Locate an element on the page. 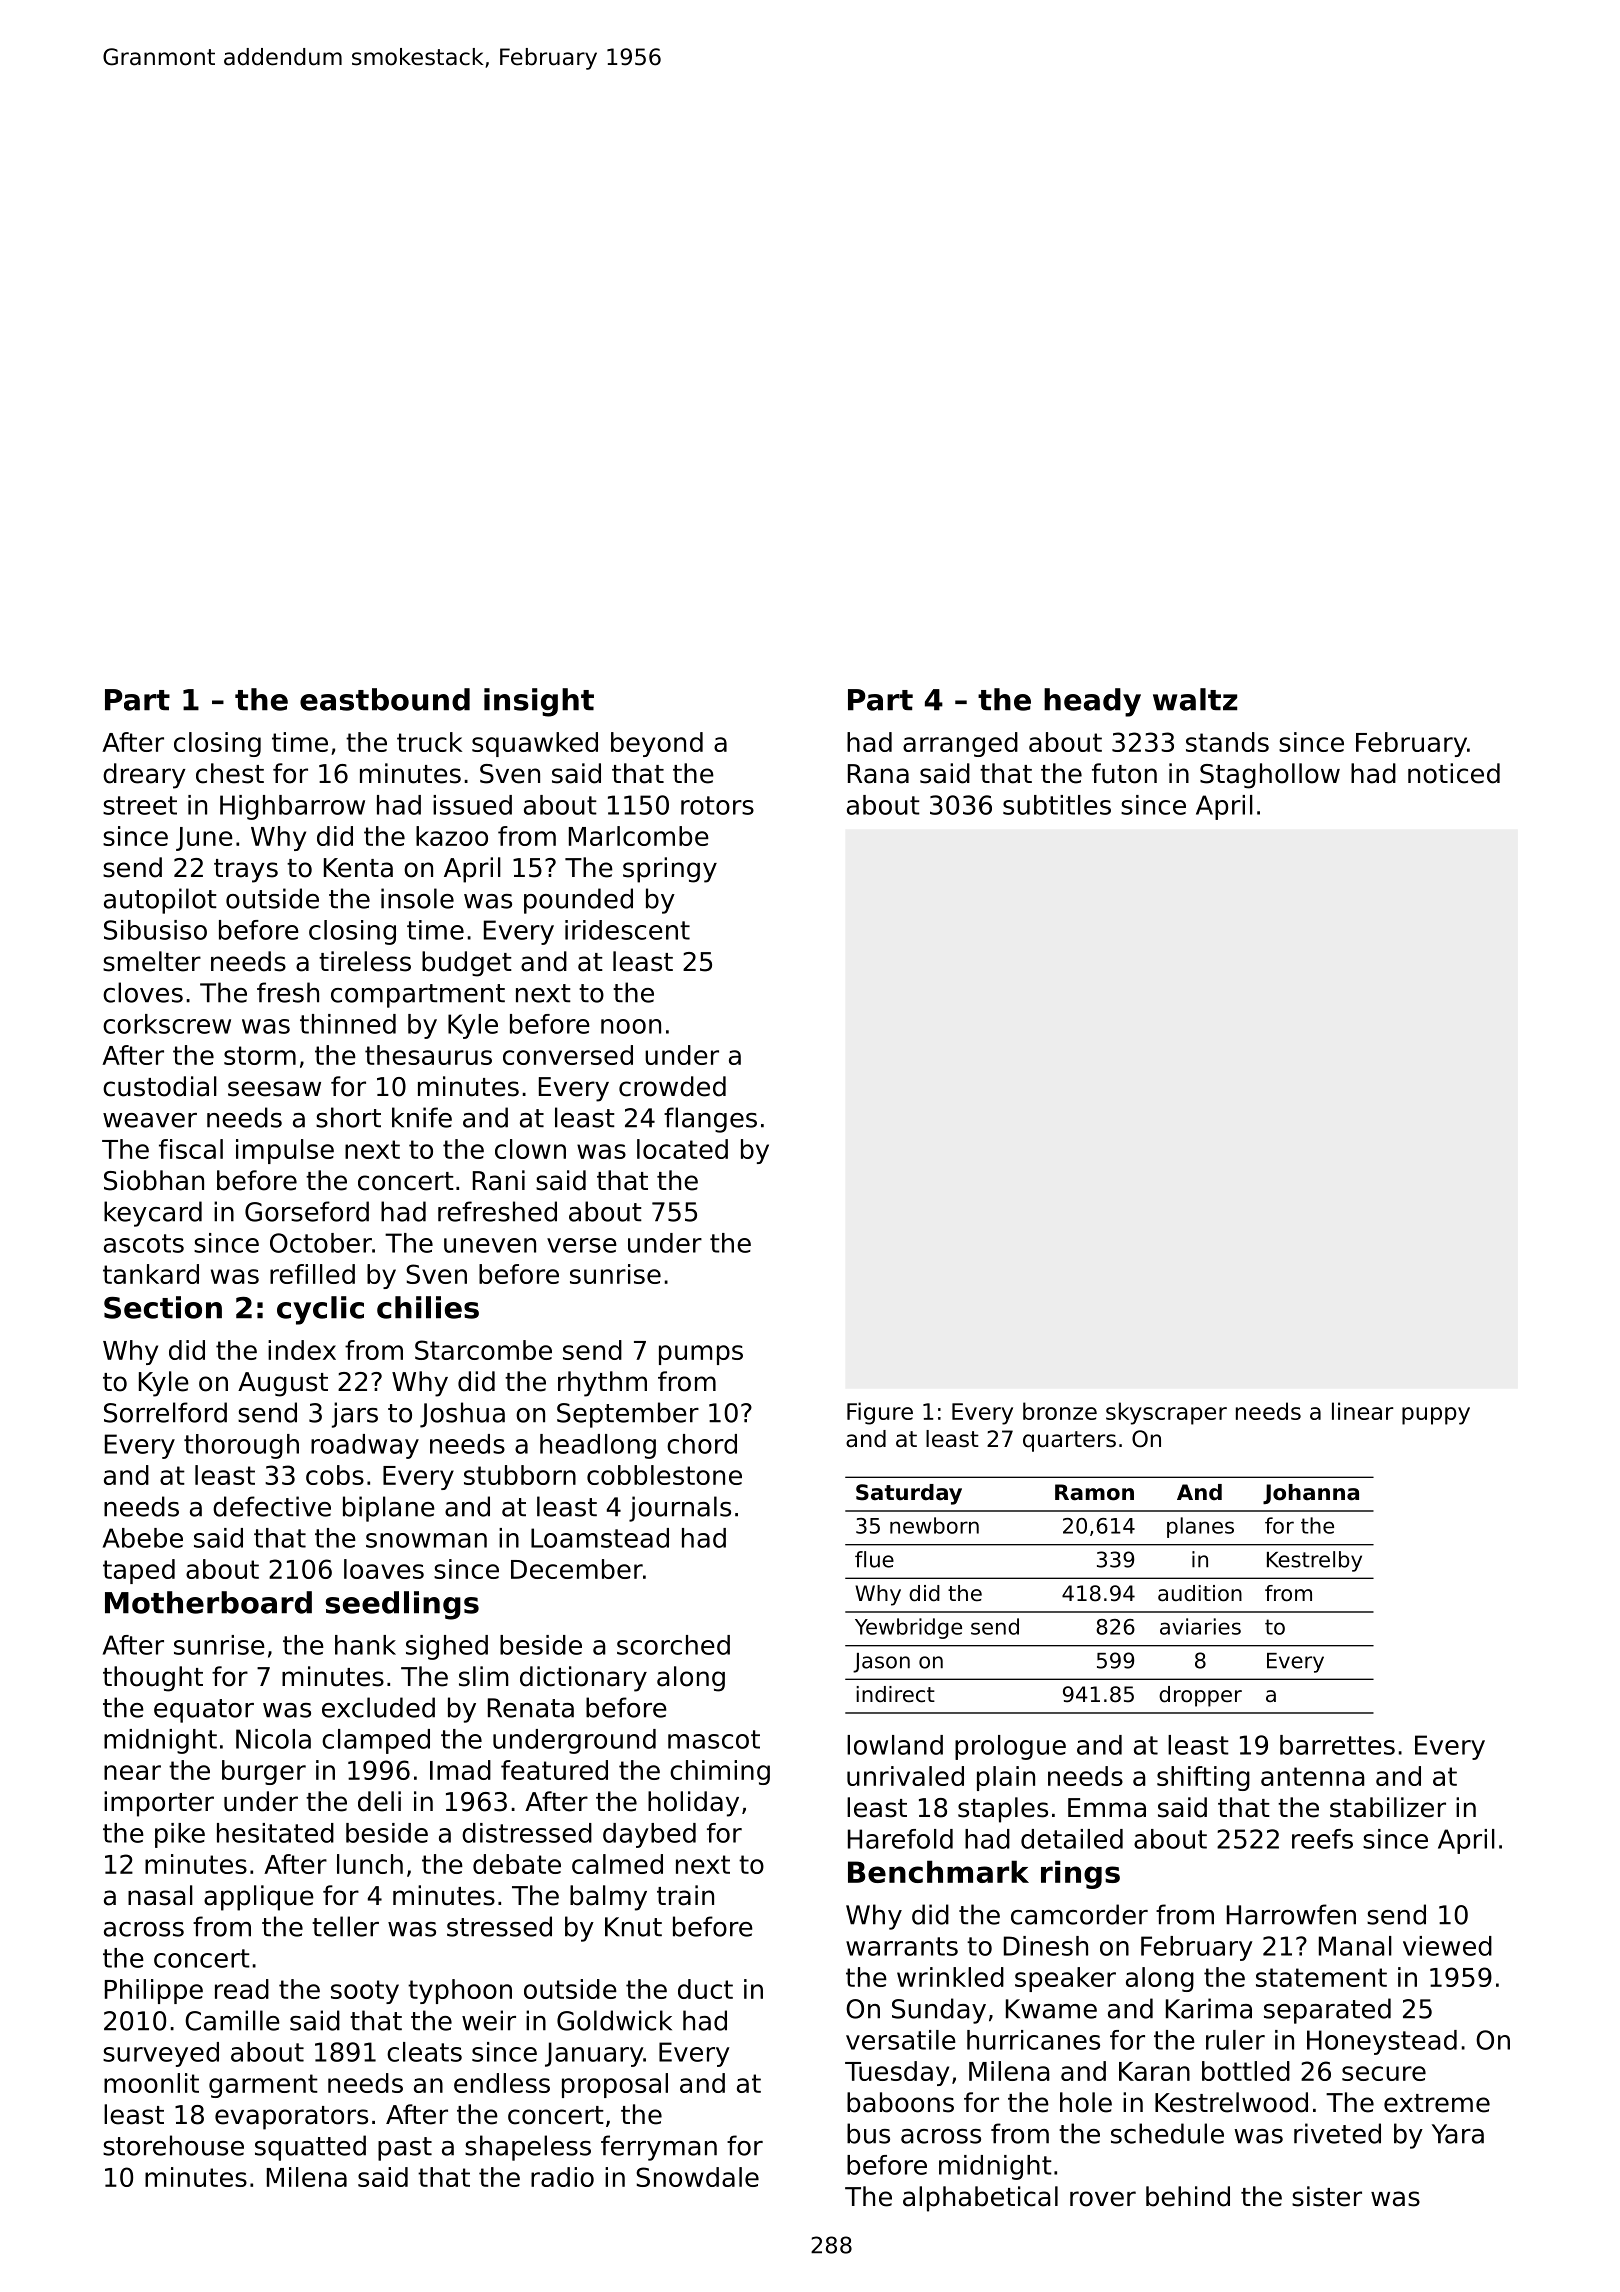 The image size is (1620, 2292). Gorseford is located at coordinates (307, 1211).
